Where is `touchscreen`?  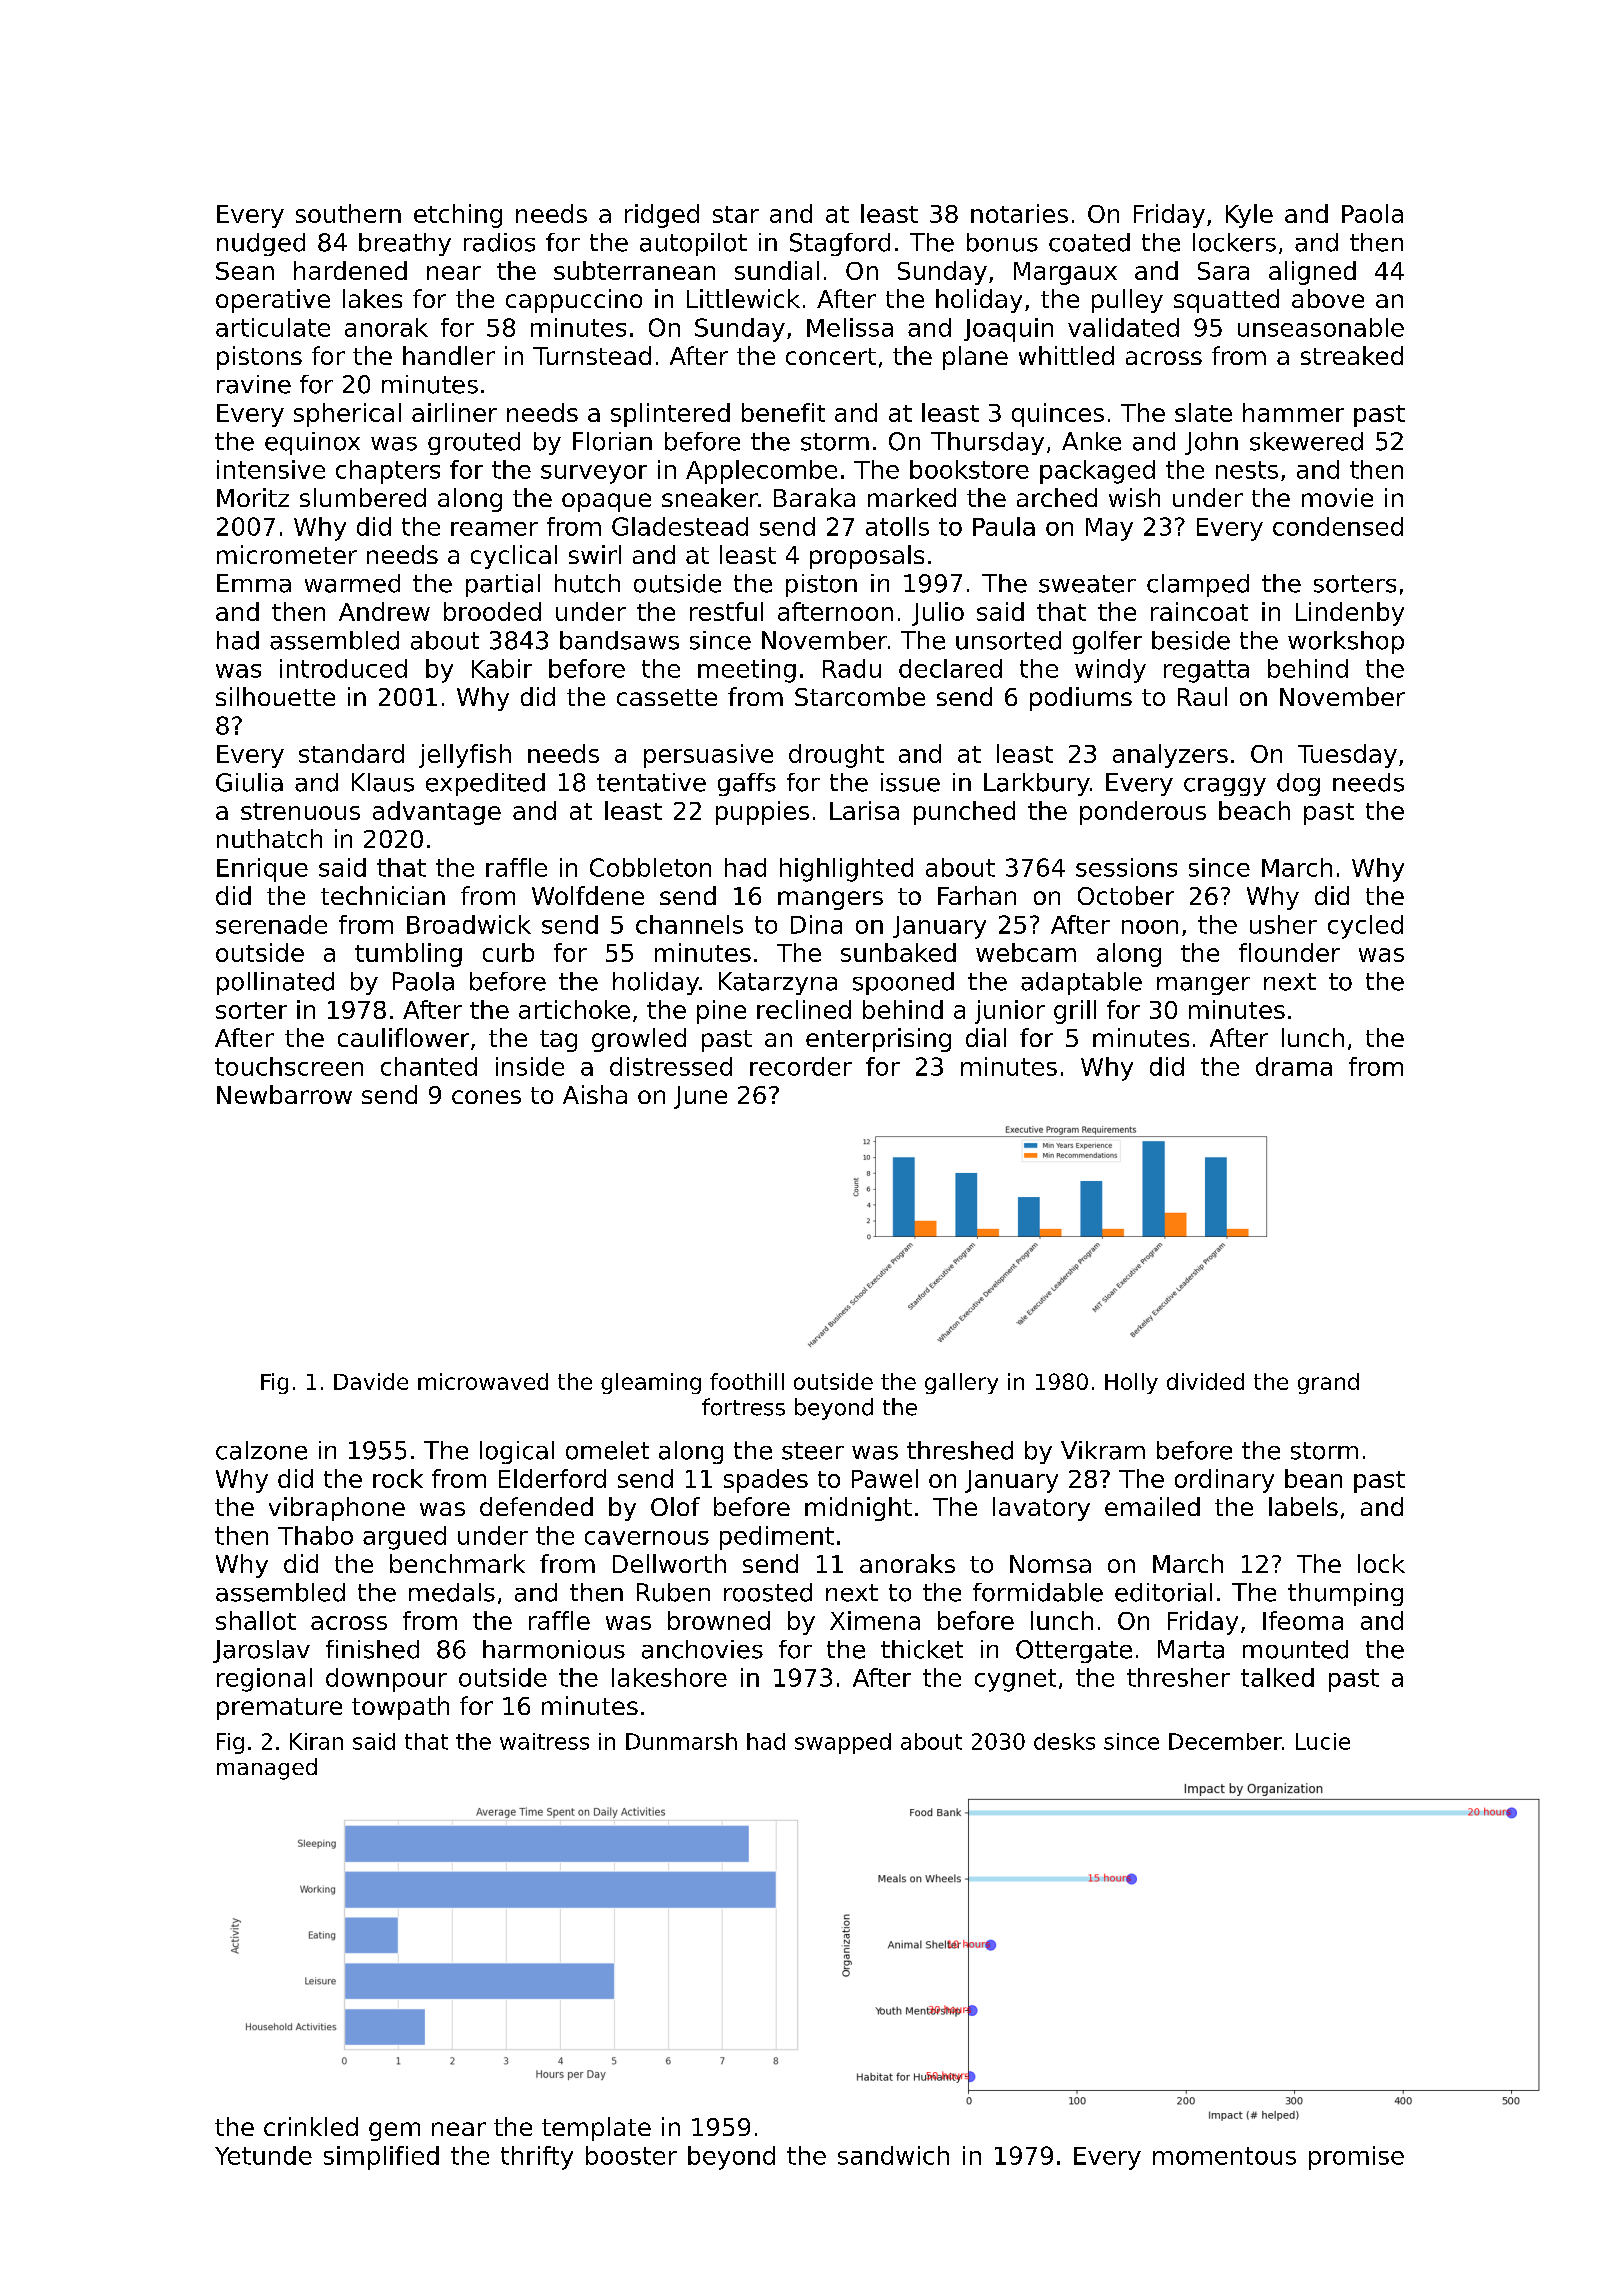 touchscreen is located at coordinates (289, 1066).
